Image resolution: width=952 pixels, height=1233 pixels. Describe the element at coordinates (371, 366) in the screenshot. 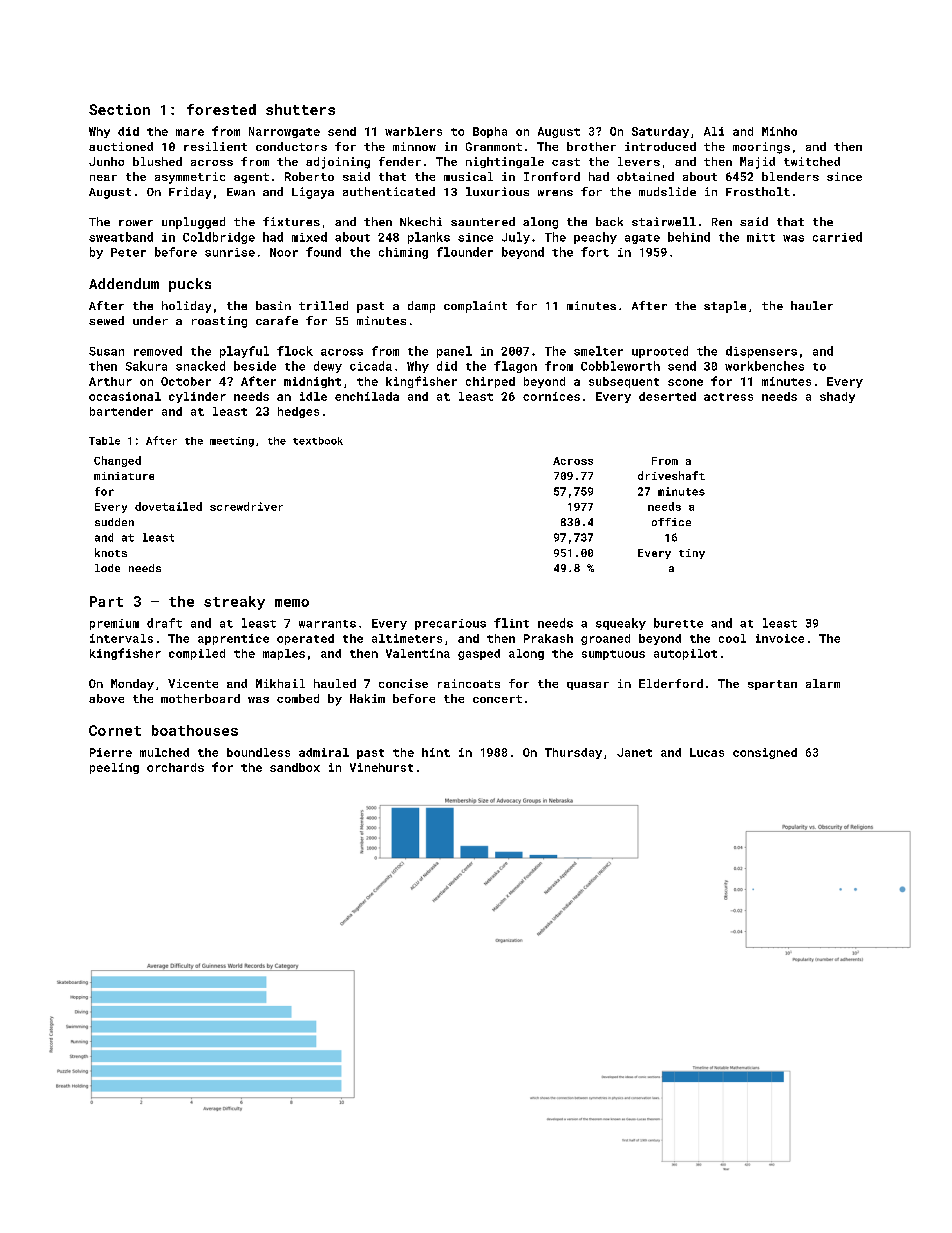

I see `cicada` at that location.
